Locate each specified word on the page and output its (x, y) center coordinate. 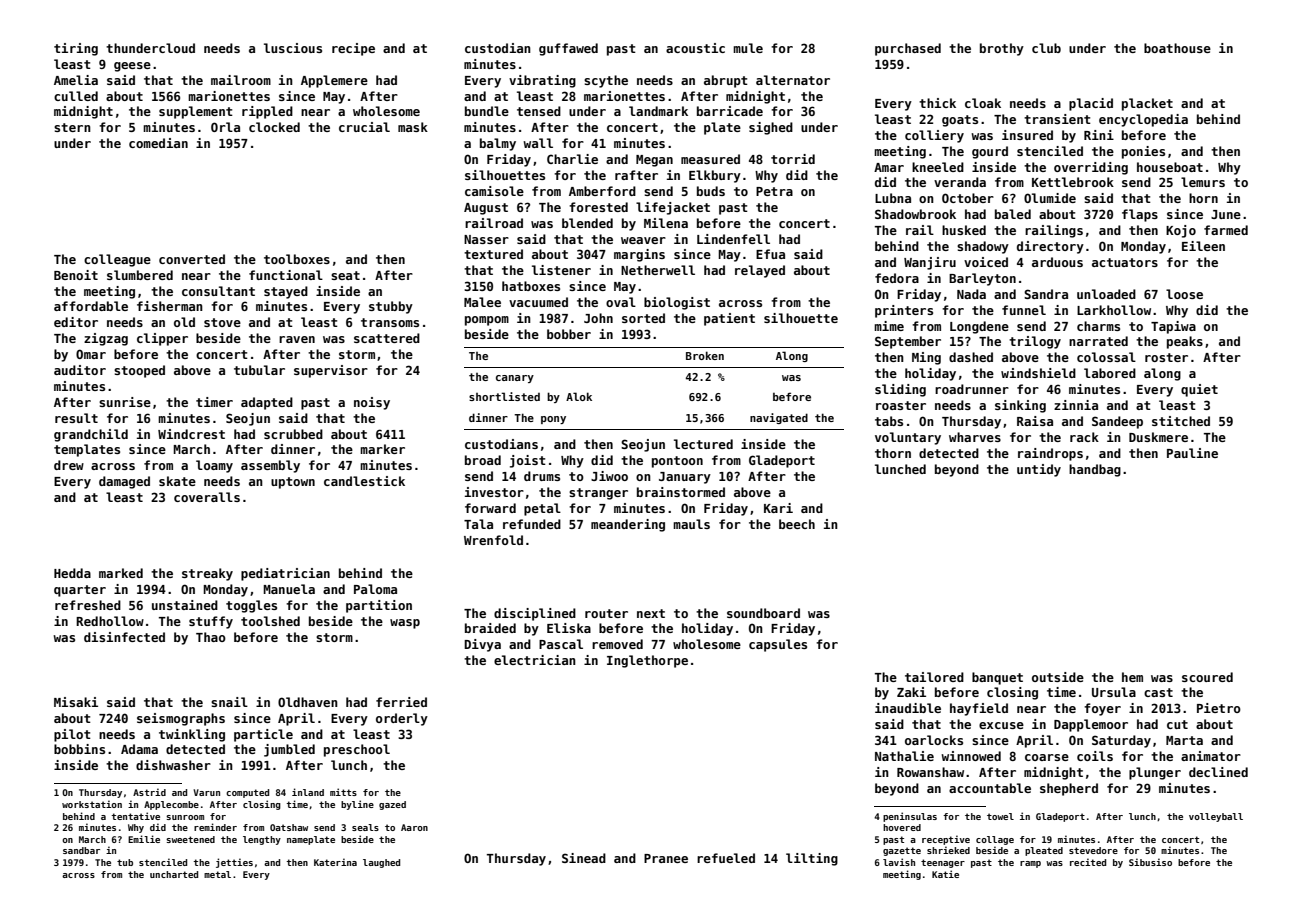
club (1046, 48)
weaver (643, 240)
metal (217, 874)
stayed (286, 292)
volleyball (1216, 817)
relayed (760, 271)
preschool (357, 750)
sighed (771, 128)
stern (72, 127)
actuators (1125, 262)
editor (76, 322)
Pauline (1192, 453)
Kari (778, 508)
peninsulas (910, 817)
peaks (1185, 342)
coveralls (207, 497)
